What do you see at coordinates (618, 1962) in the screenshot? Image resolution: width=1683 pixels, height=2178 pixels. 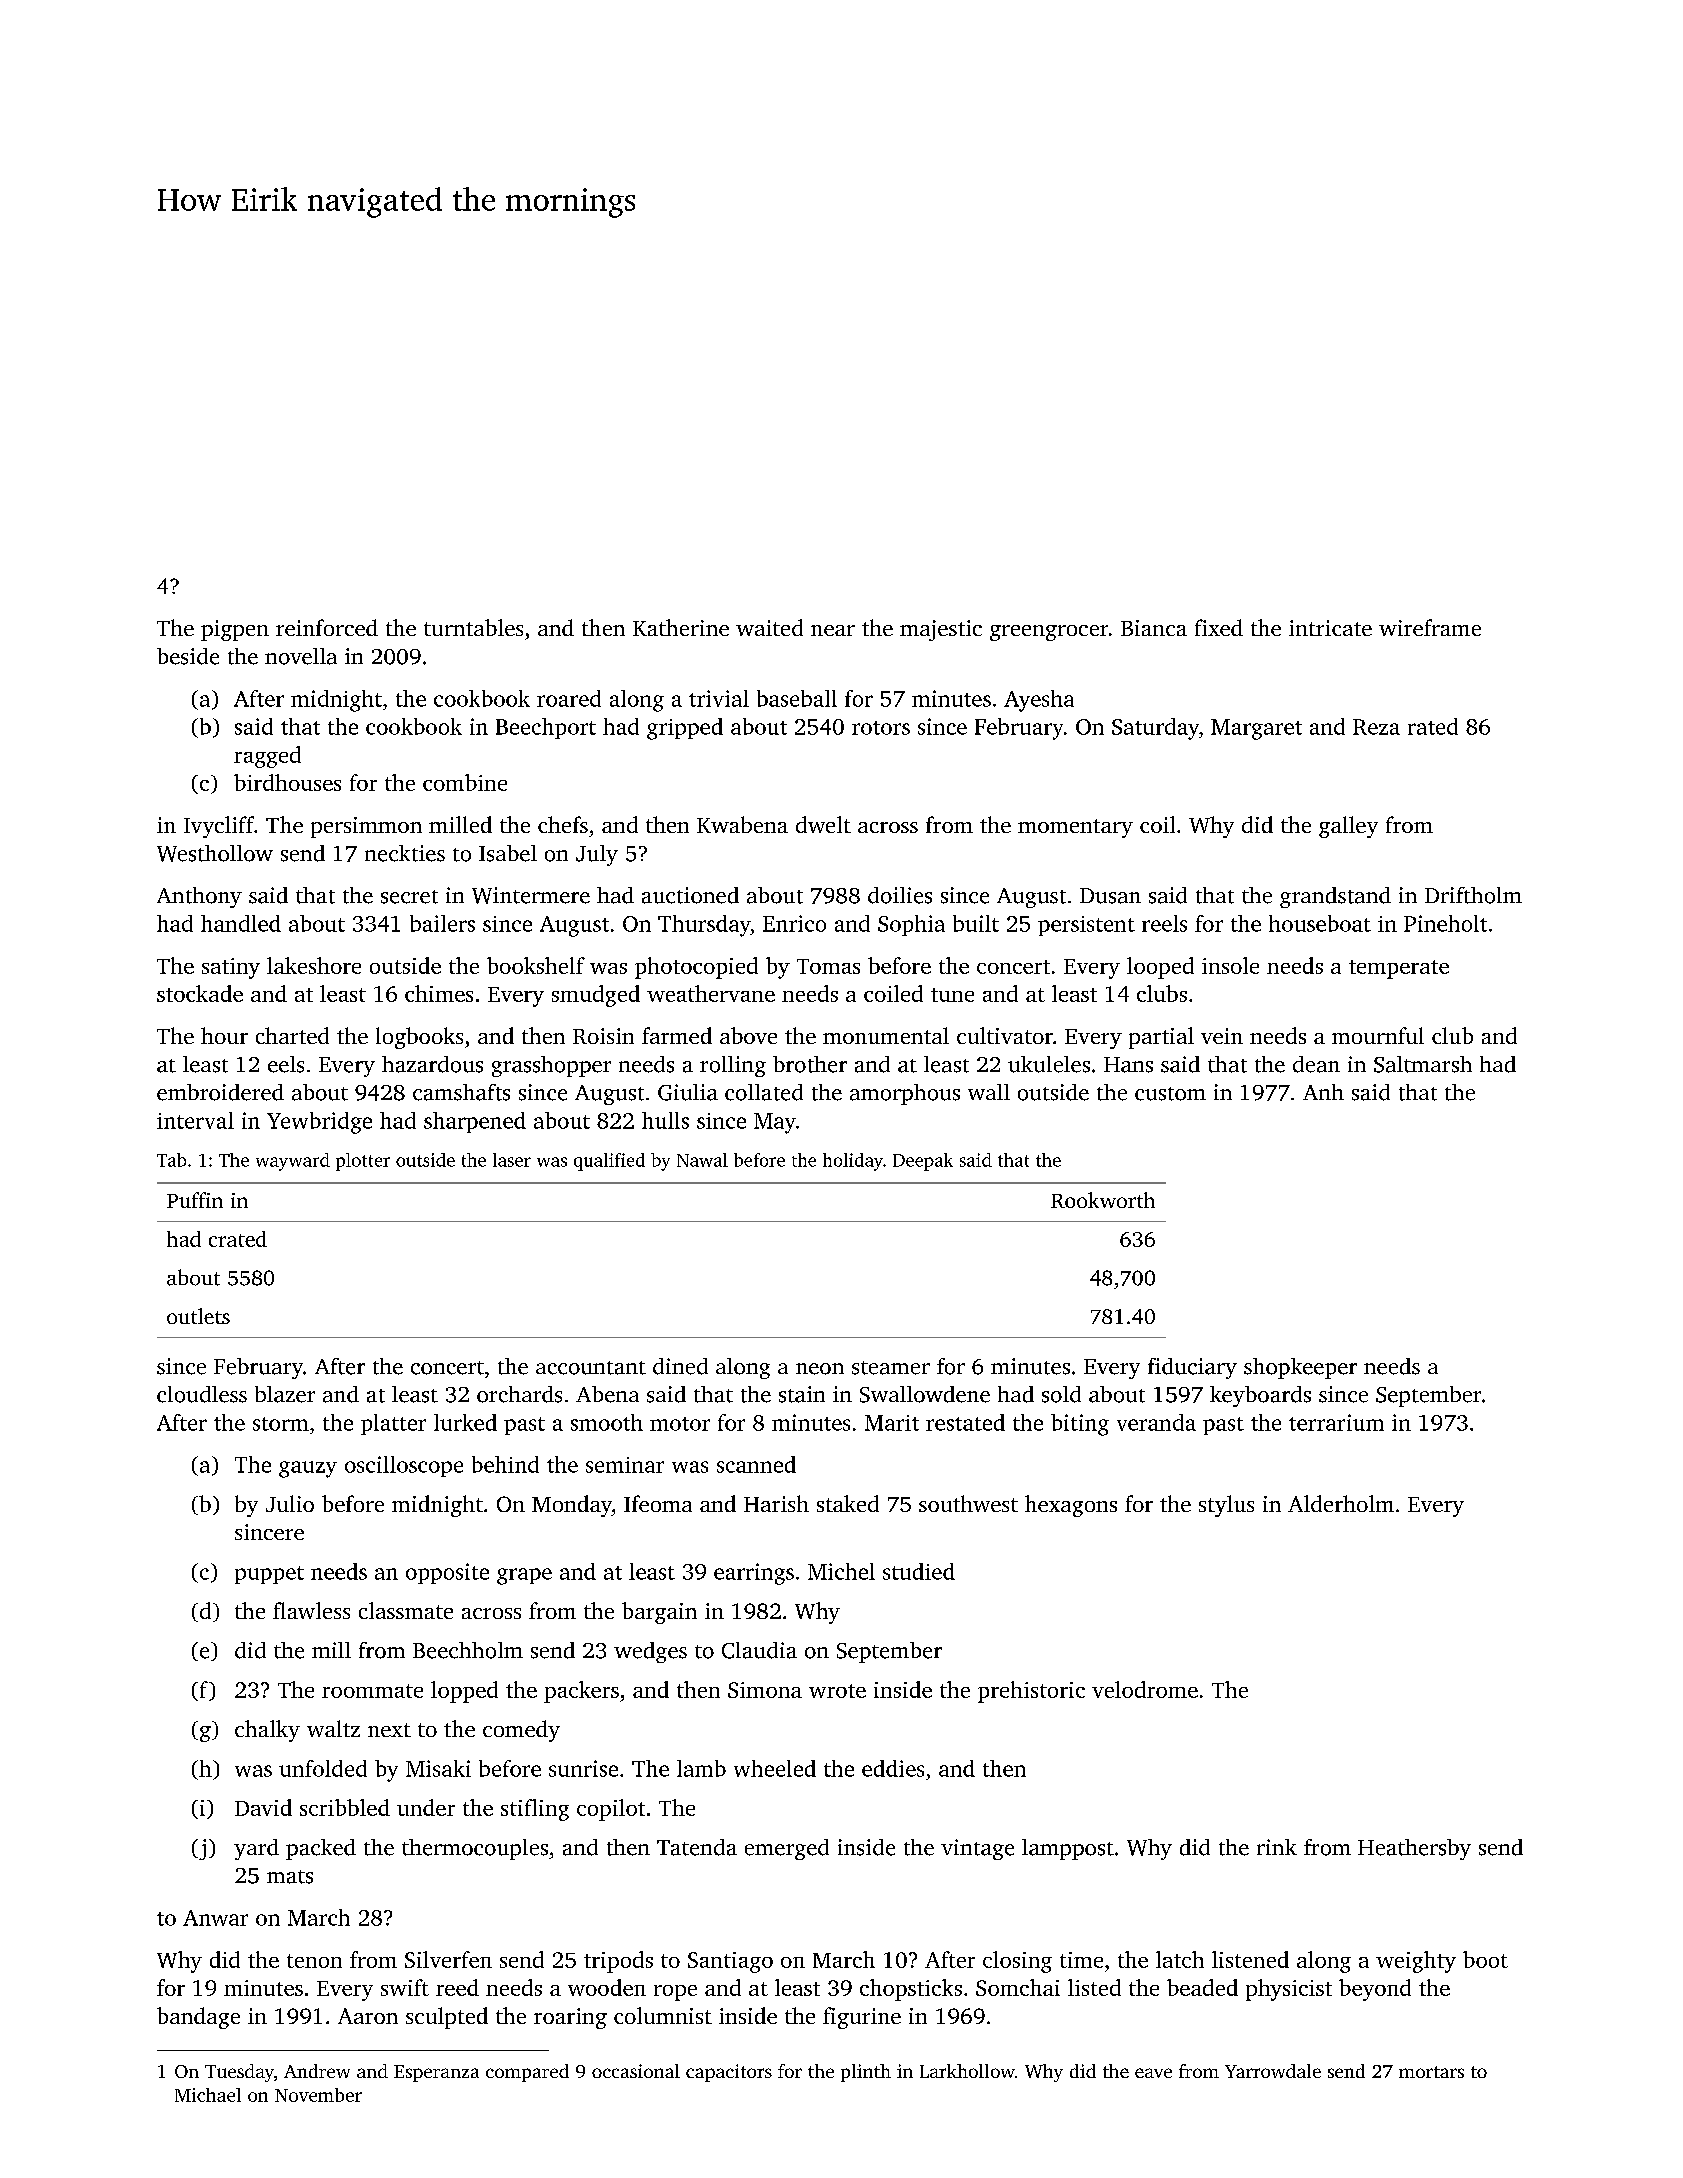 I see `tripods` at bounding box center [618, 1962].
